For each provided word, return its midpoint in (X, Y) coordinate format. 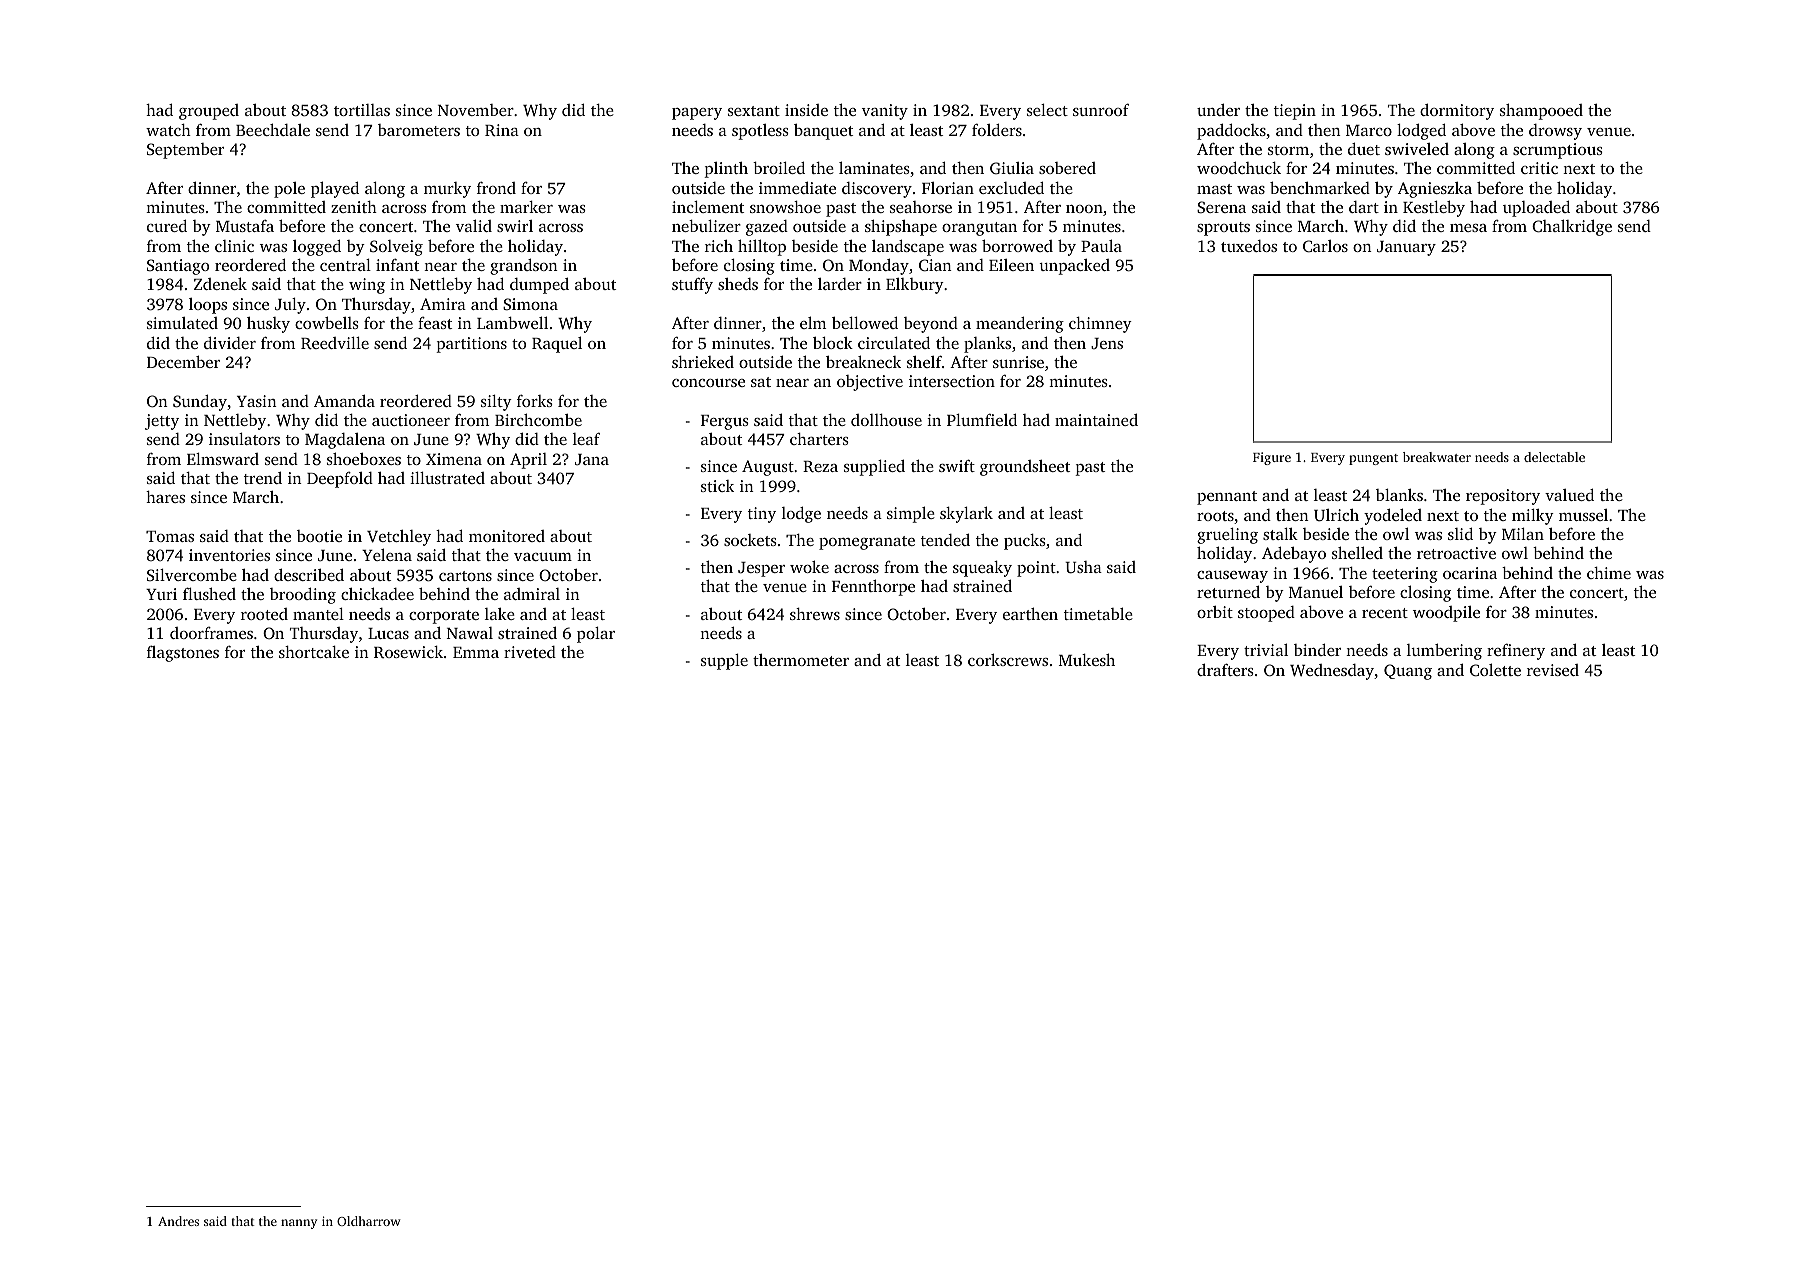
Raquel (557, 344)
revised (1553, 670)
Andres (178, 1221)
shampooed (1541, 111)
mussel (1583, 515)
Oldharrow (369, 1221)
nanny (299, 1224)
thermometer (801, 660)
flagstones (183, 653)
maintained (1096, 419)
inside (806, 110)
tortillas (362, 110)
